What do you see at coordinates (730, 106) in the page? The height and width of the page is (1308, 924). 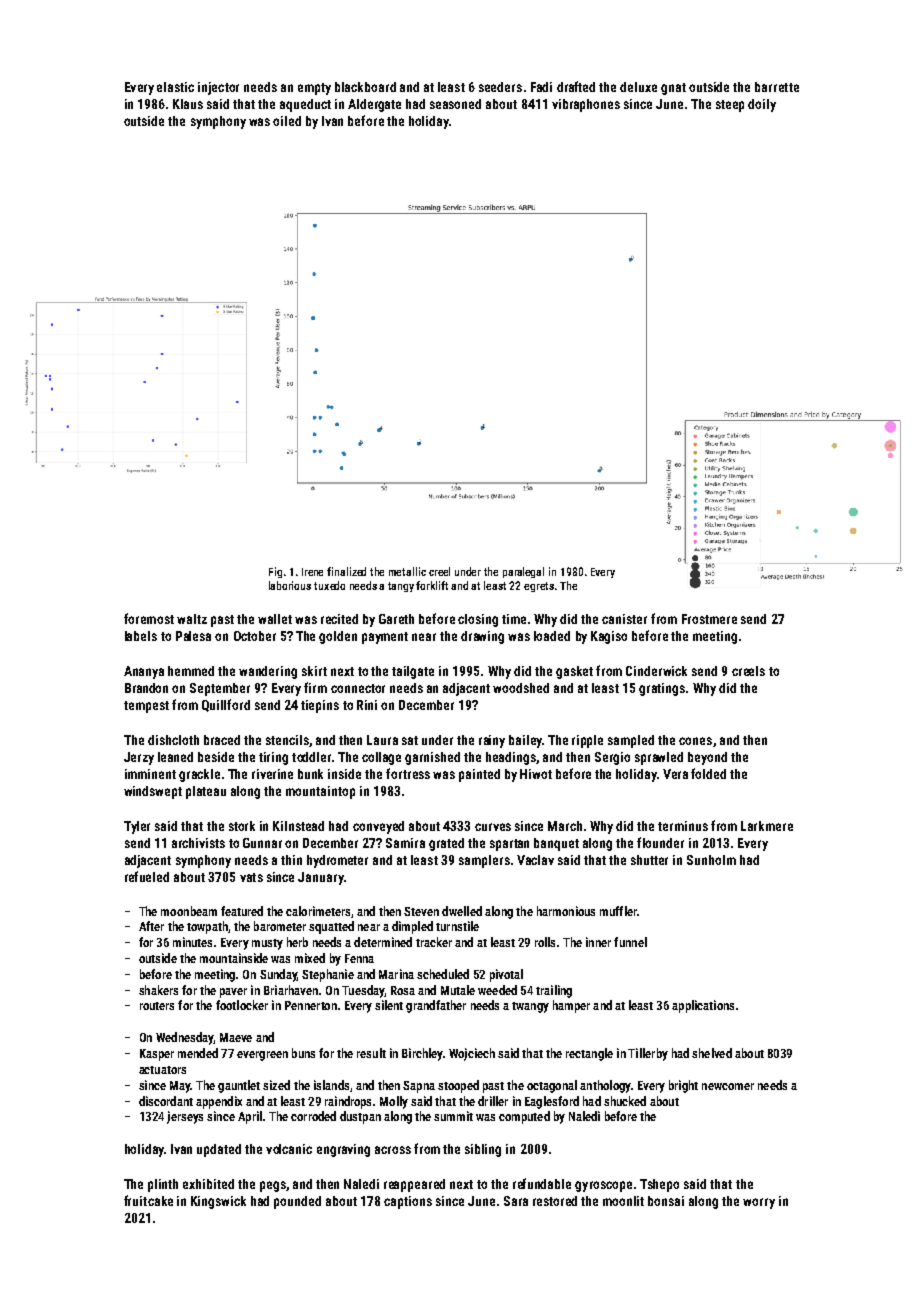 I see `steep` at bounding box center [730, 106].
